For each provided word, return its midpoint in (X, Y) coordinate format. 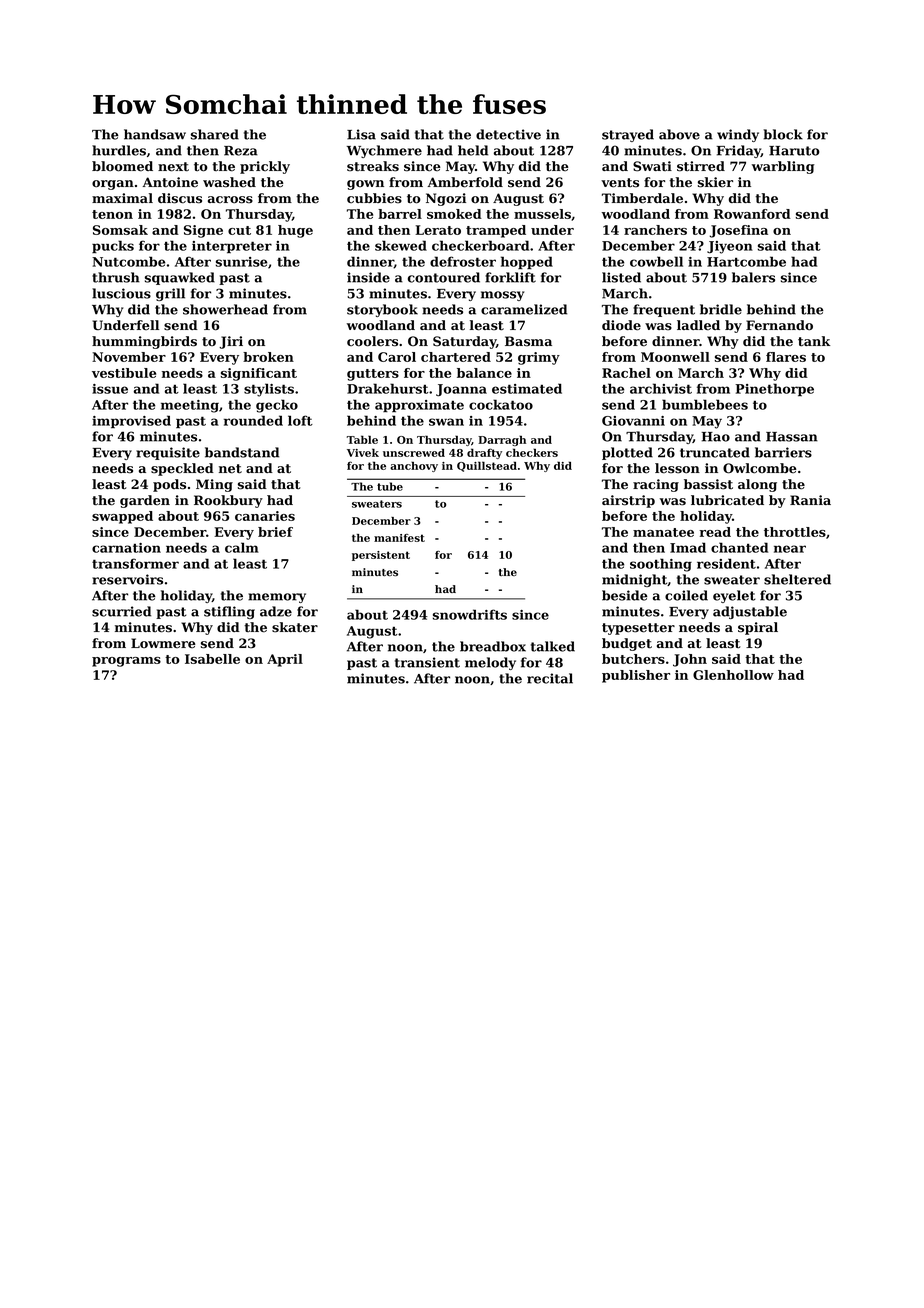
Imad (688, 547)
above (679, 134)
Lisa (361, 134)
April (285, 660)
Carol (397, 357)
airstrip (628, 501)
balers (753, 277)
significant (259, 374)
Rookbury (228, 501)
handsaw (155, 134)
